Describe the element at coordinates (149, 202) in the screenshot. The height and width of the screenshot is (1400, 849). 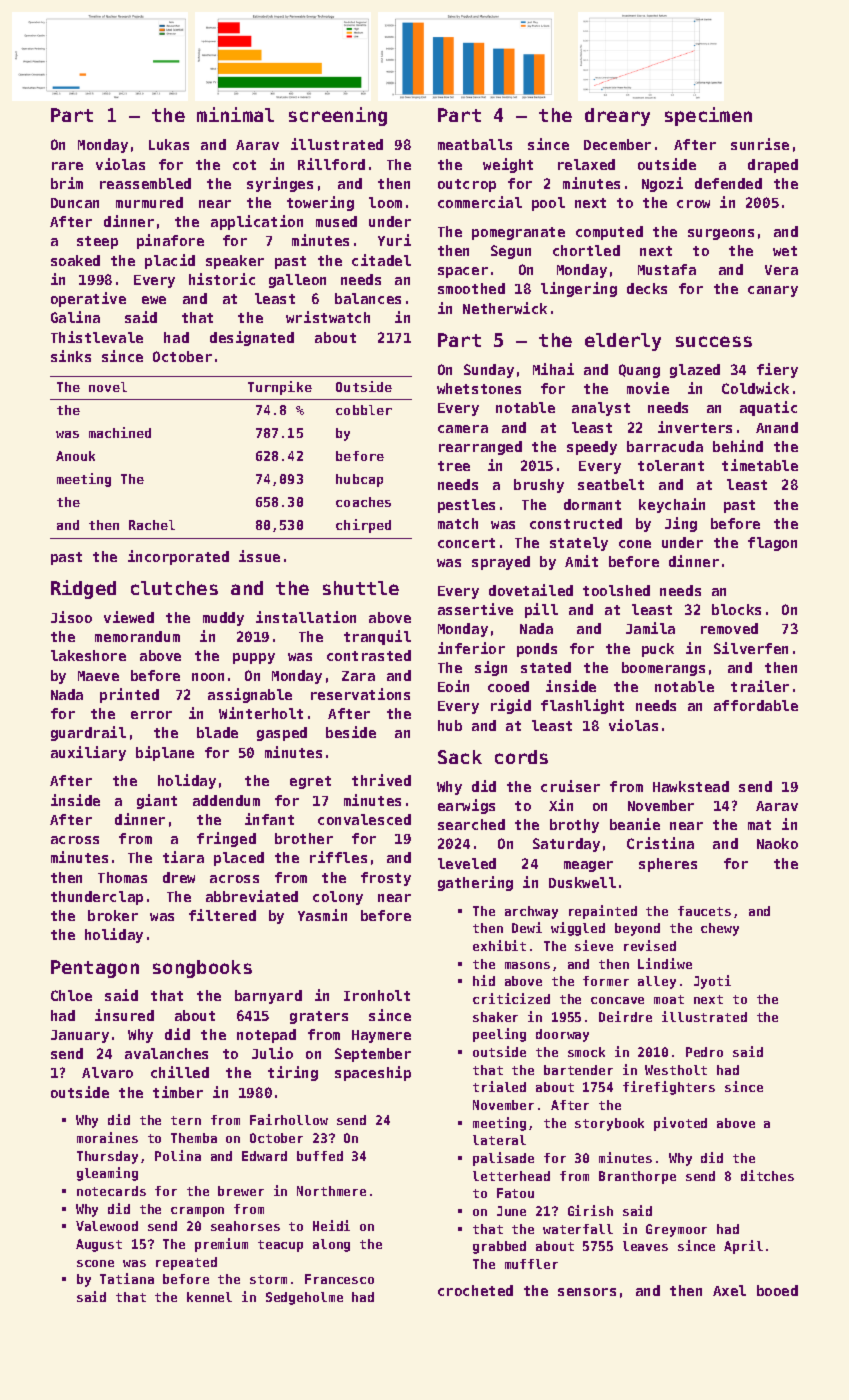
I see `murmured` at that location.
